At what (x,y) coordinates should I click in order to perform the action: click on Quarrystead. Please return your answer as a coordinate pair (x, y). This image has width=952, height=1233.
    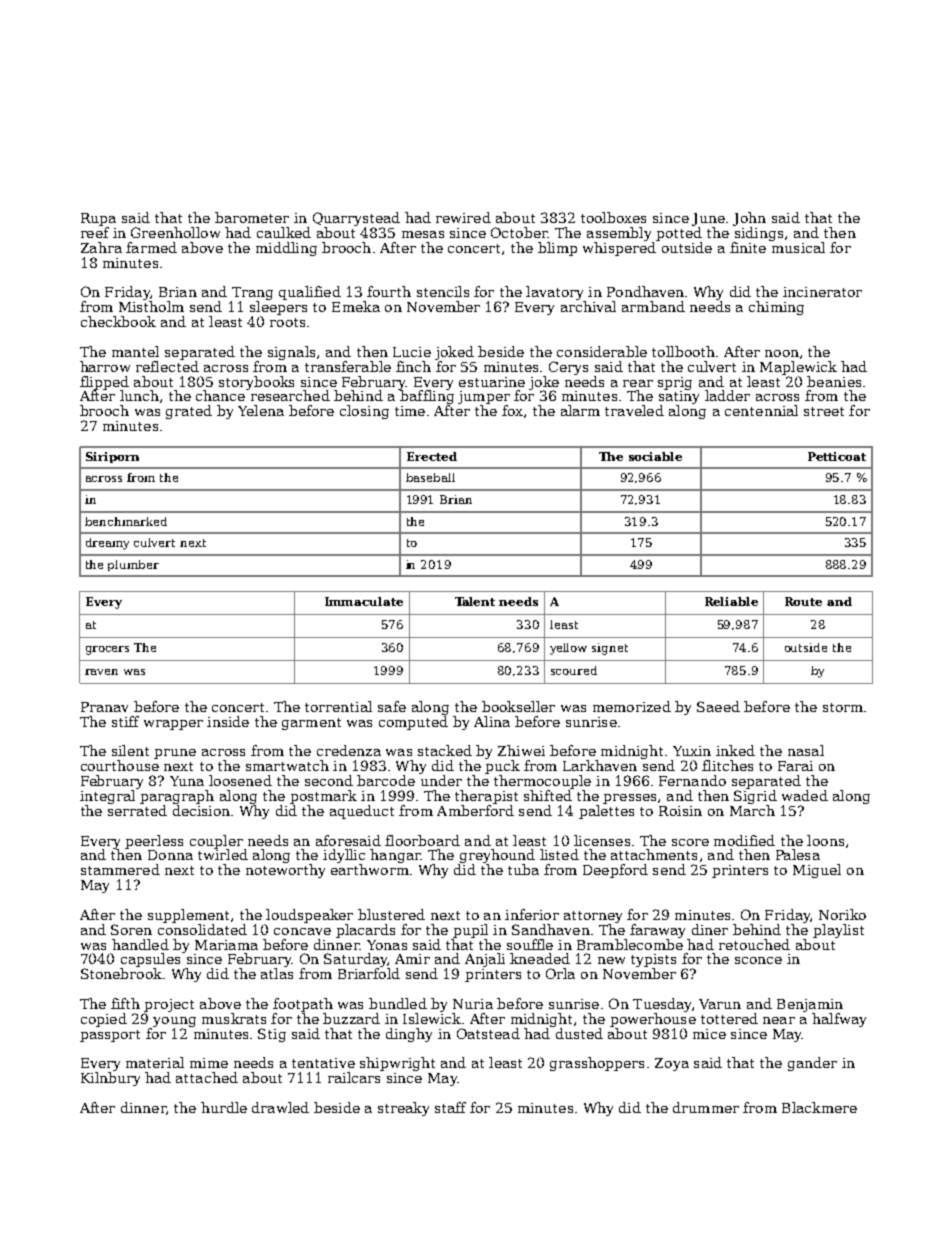
    Looking at the image, I should click on (356, 219).
